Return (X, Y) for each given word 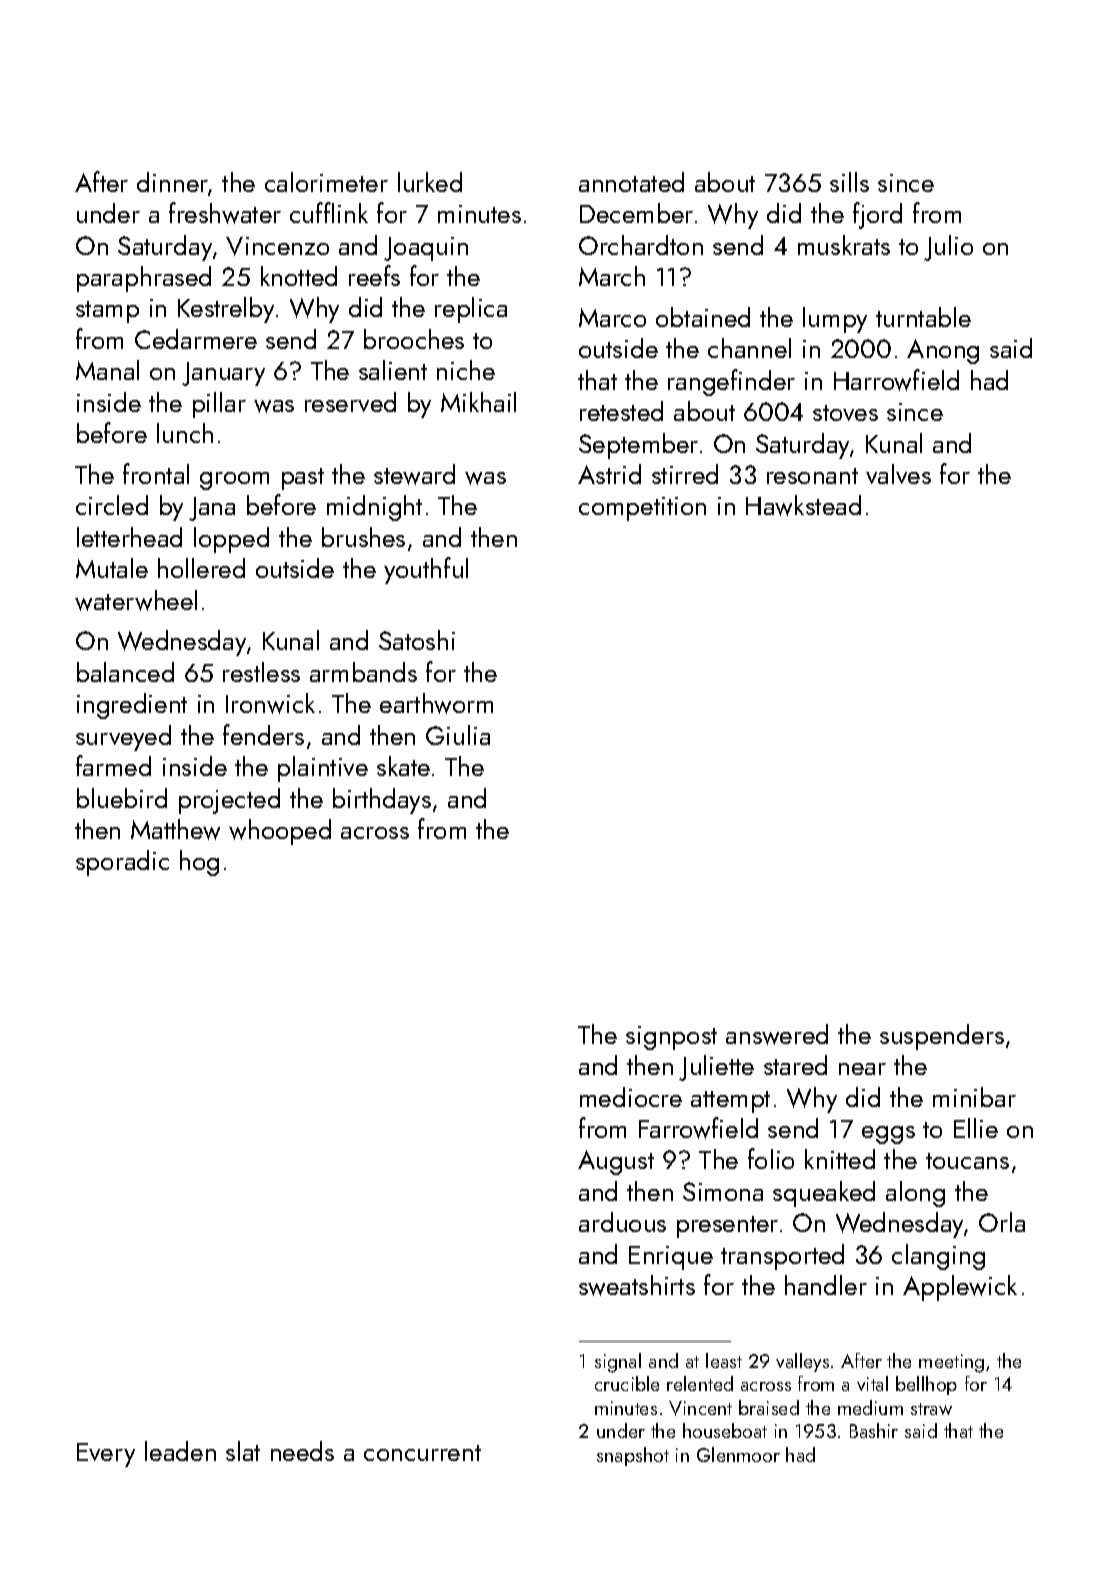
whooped (280, 832)
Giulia (458, 735)
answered (777, 1034)
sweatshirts (637, 1285)
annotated (631, 182)
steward (414, 474)
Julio (948, 248)
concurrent (422, 1453)
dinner (172, 182)
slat (243, 1451)
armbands (363, 672)
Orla (1002, 1222)
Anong (943, 351)
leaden (180, 1451)
